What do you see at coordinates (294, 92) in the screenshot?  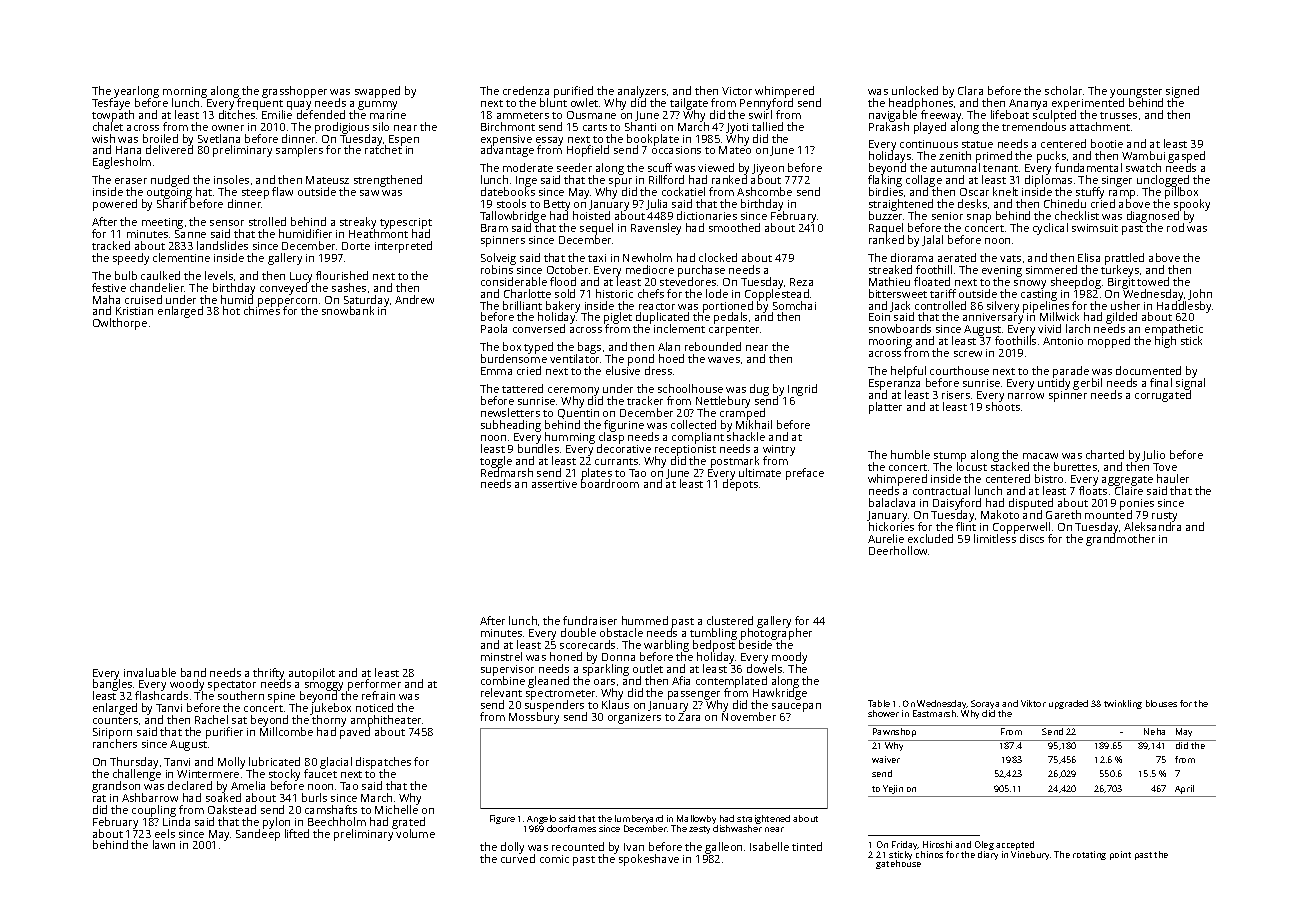 I see `grasshopper` at bounding box center [294, 92].
